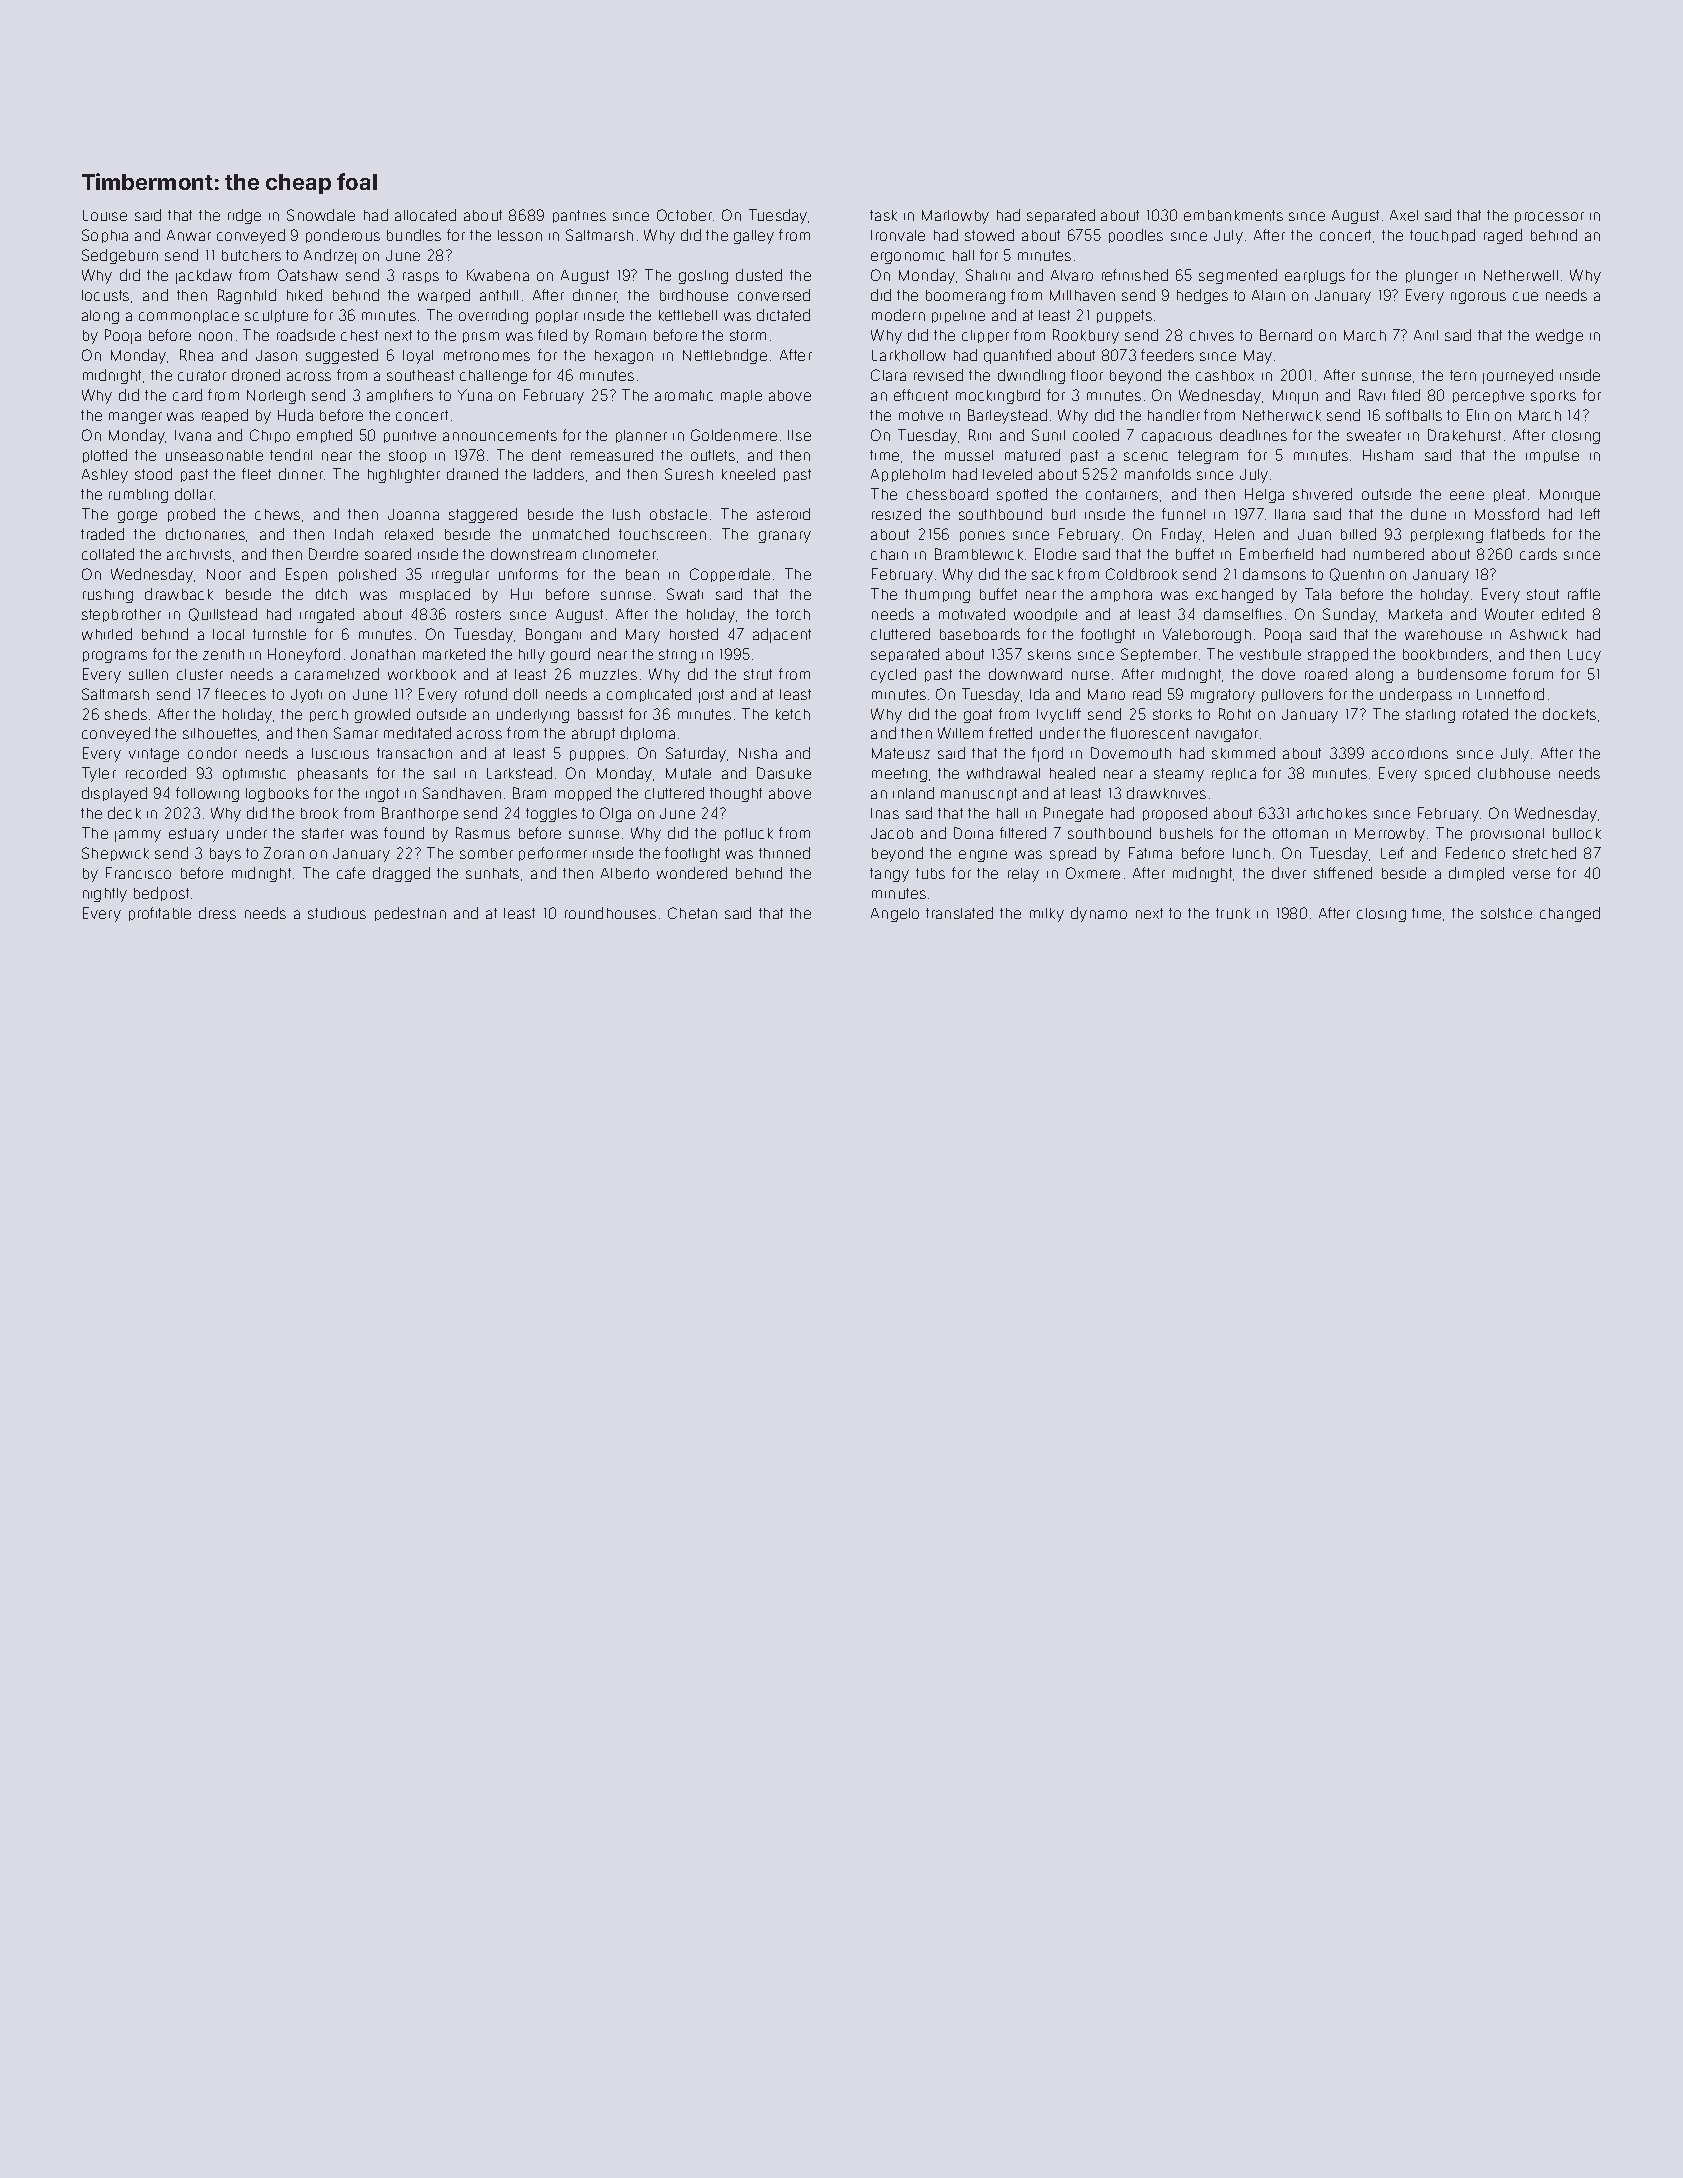  What do you see at coordinates (626, 514) in the screenshot?
I see `lush` at bounding box center [626, 514].
